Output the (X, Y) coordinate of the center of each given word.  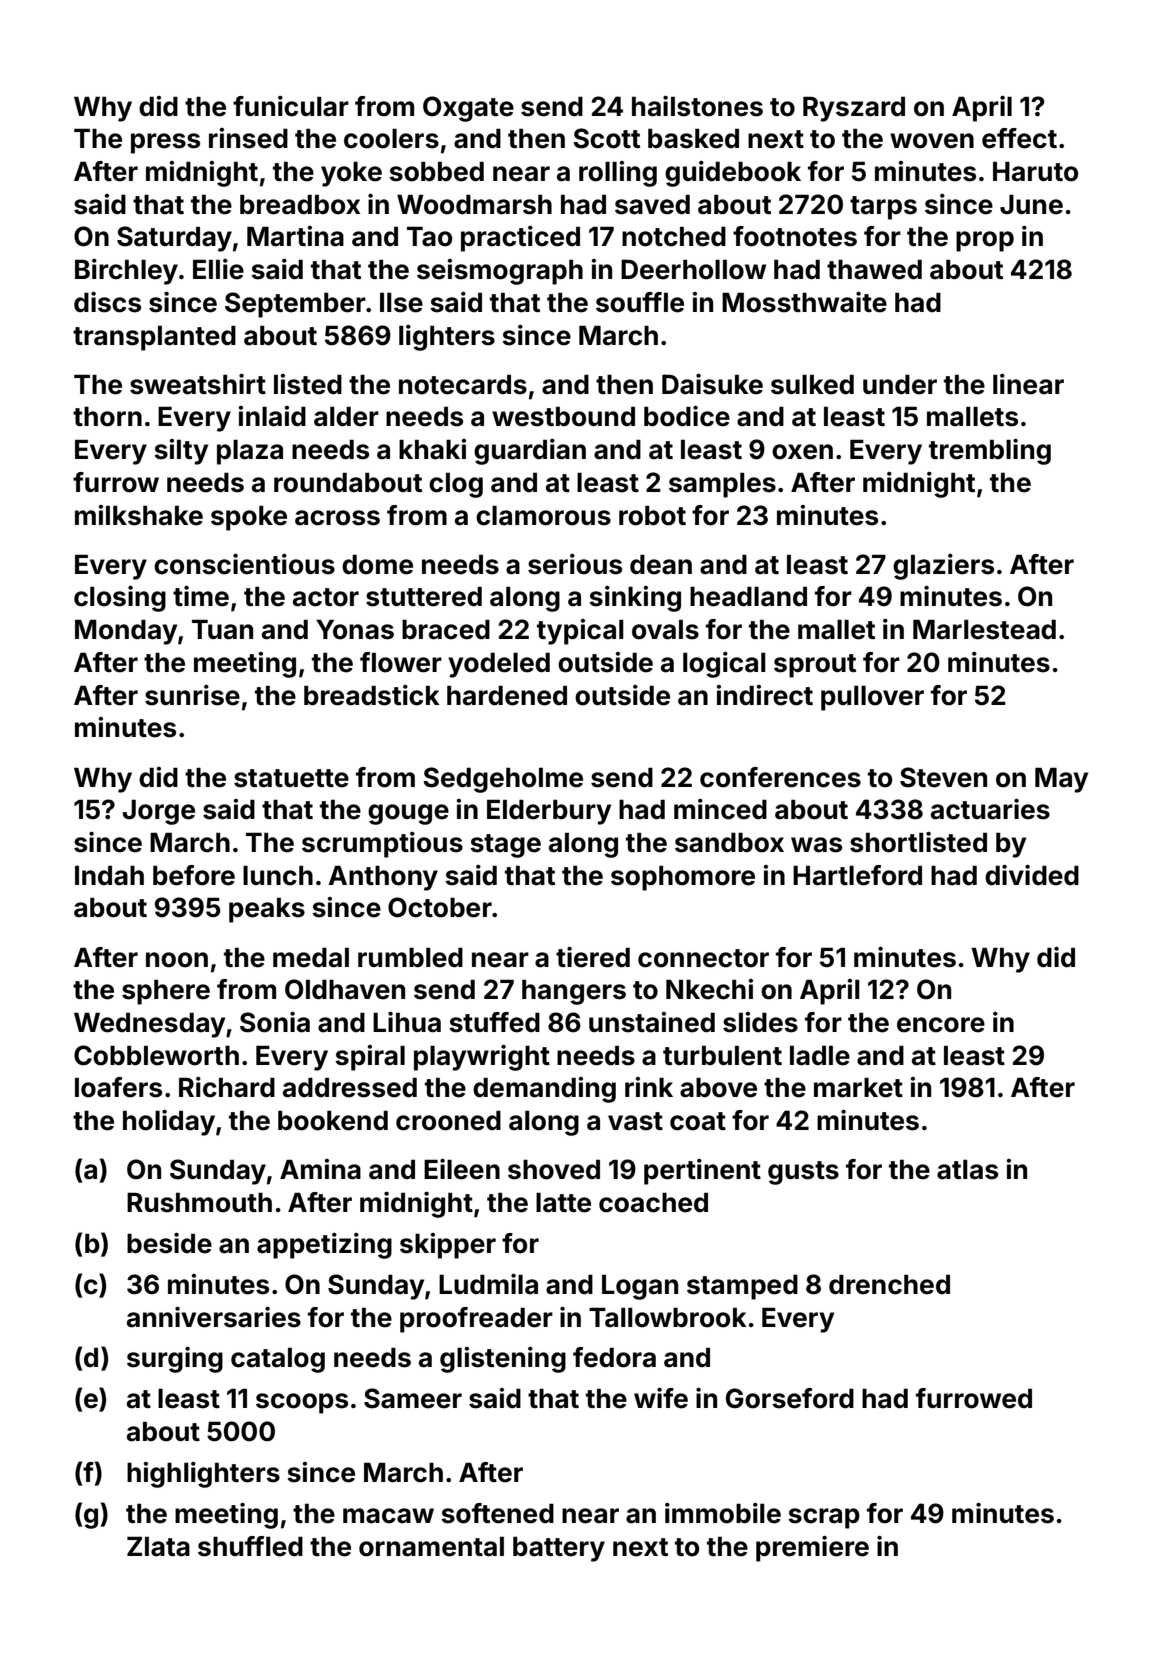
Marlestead (984, 630)
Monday (126, 632)
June (1031, 205)
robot (652, 516)
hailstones (697, 106)
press (165, 143)
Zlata (158, 1547)
